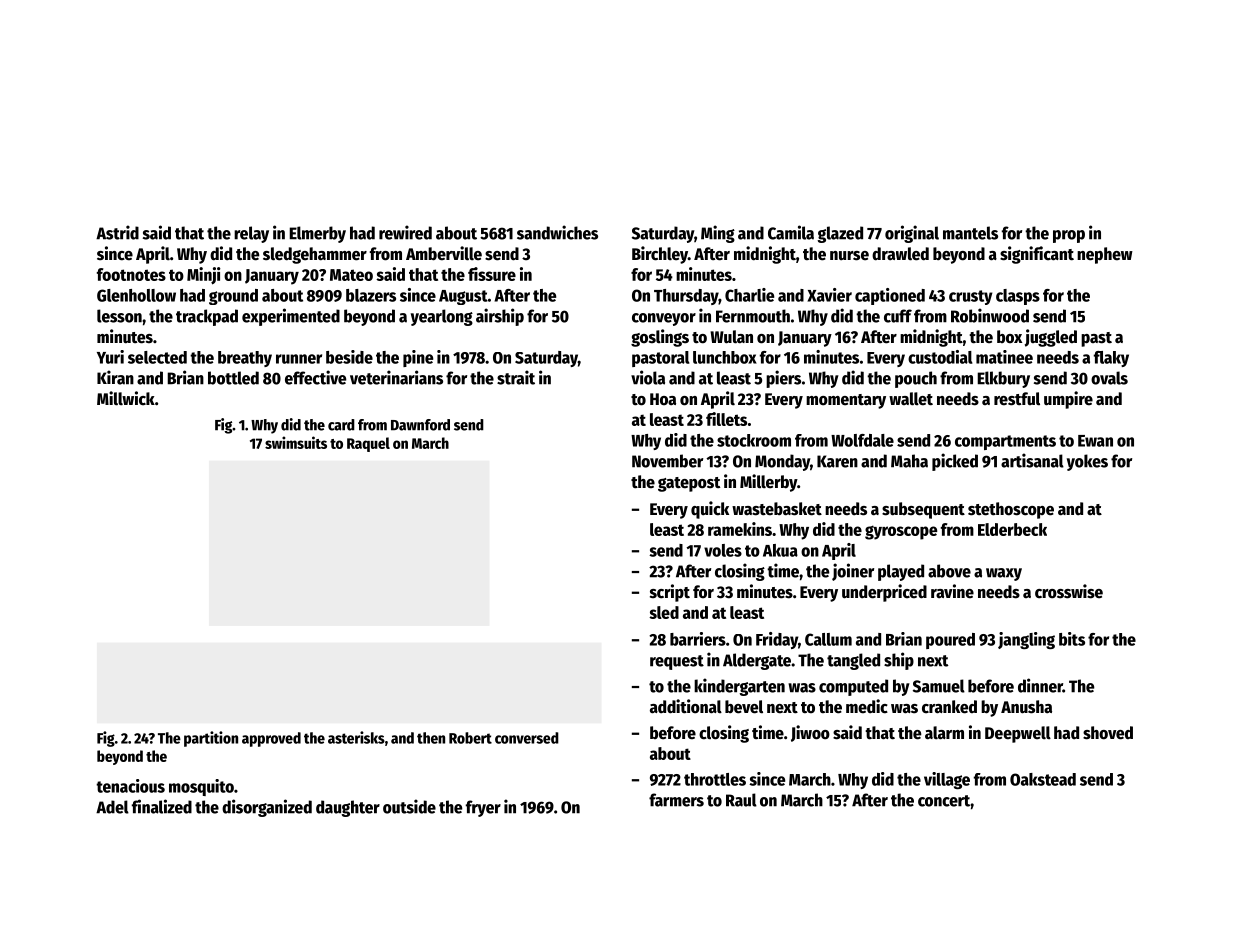 Image resolution: width=1233 pixels, height=952 pixels. Describe the element at coordinates (837, 461) in the page. I see `Karen` at that location.
